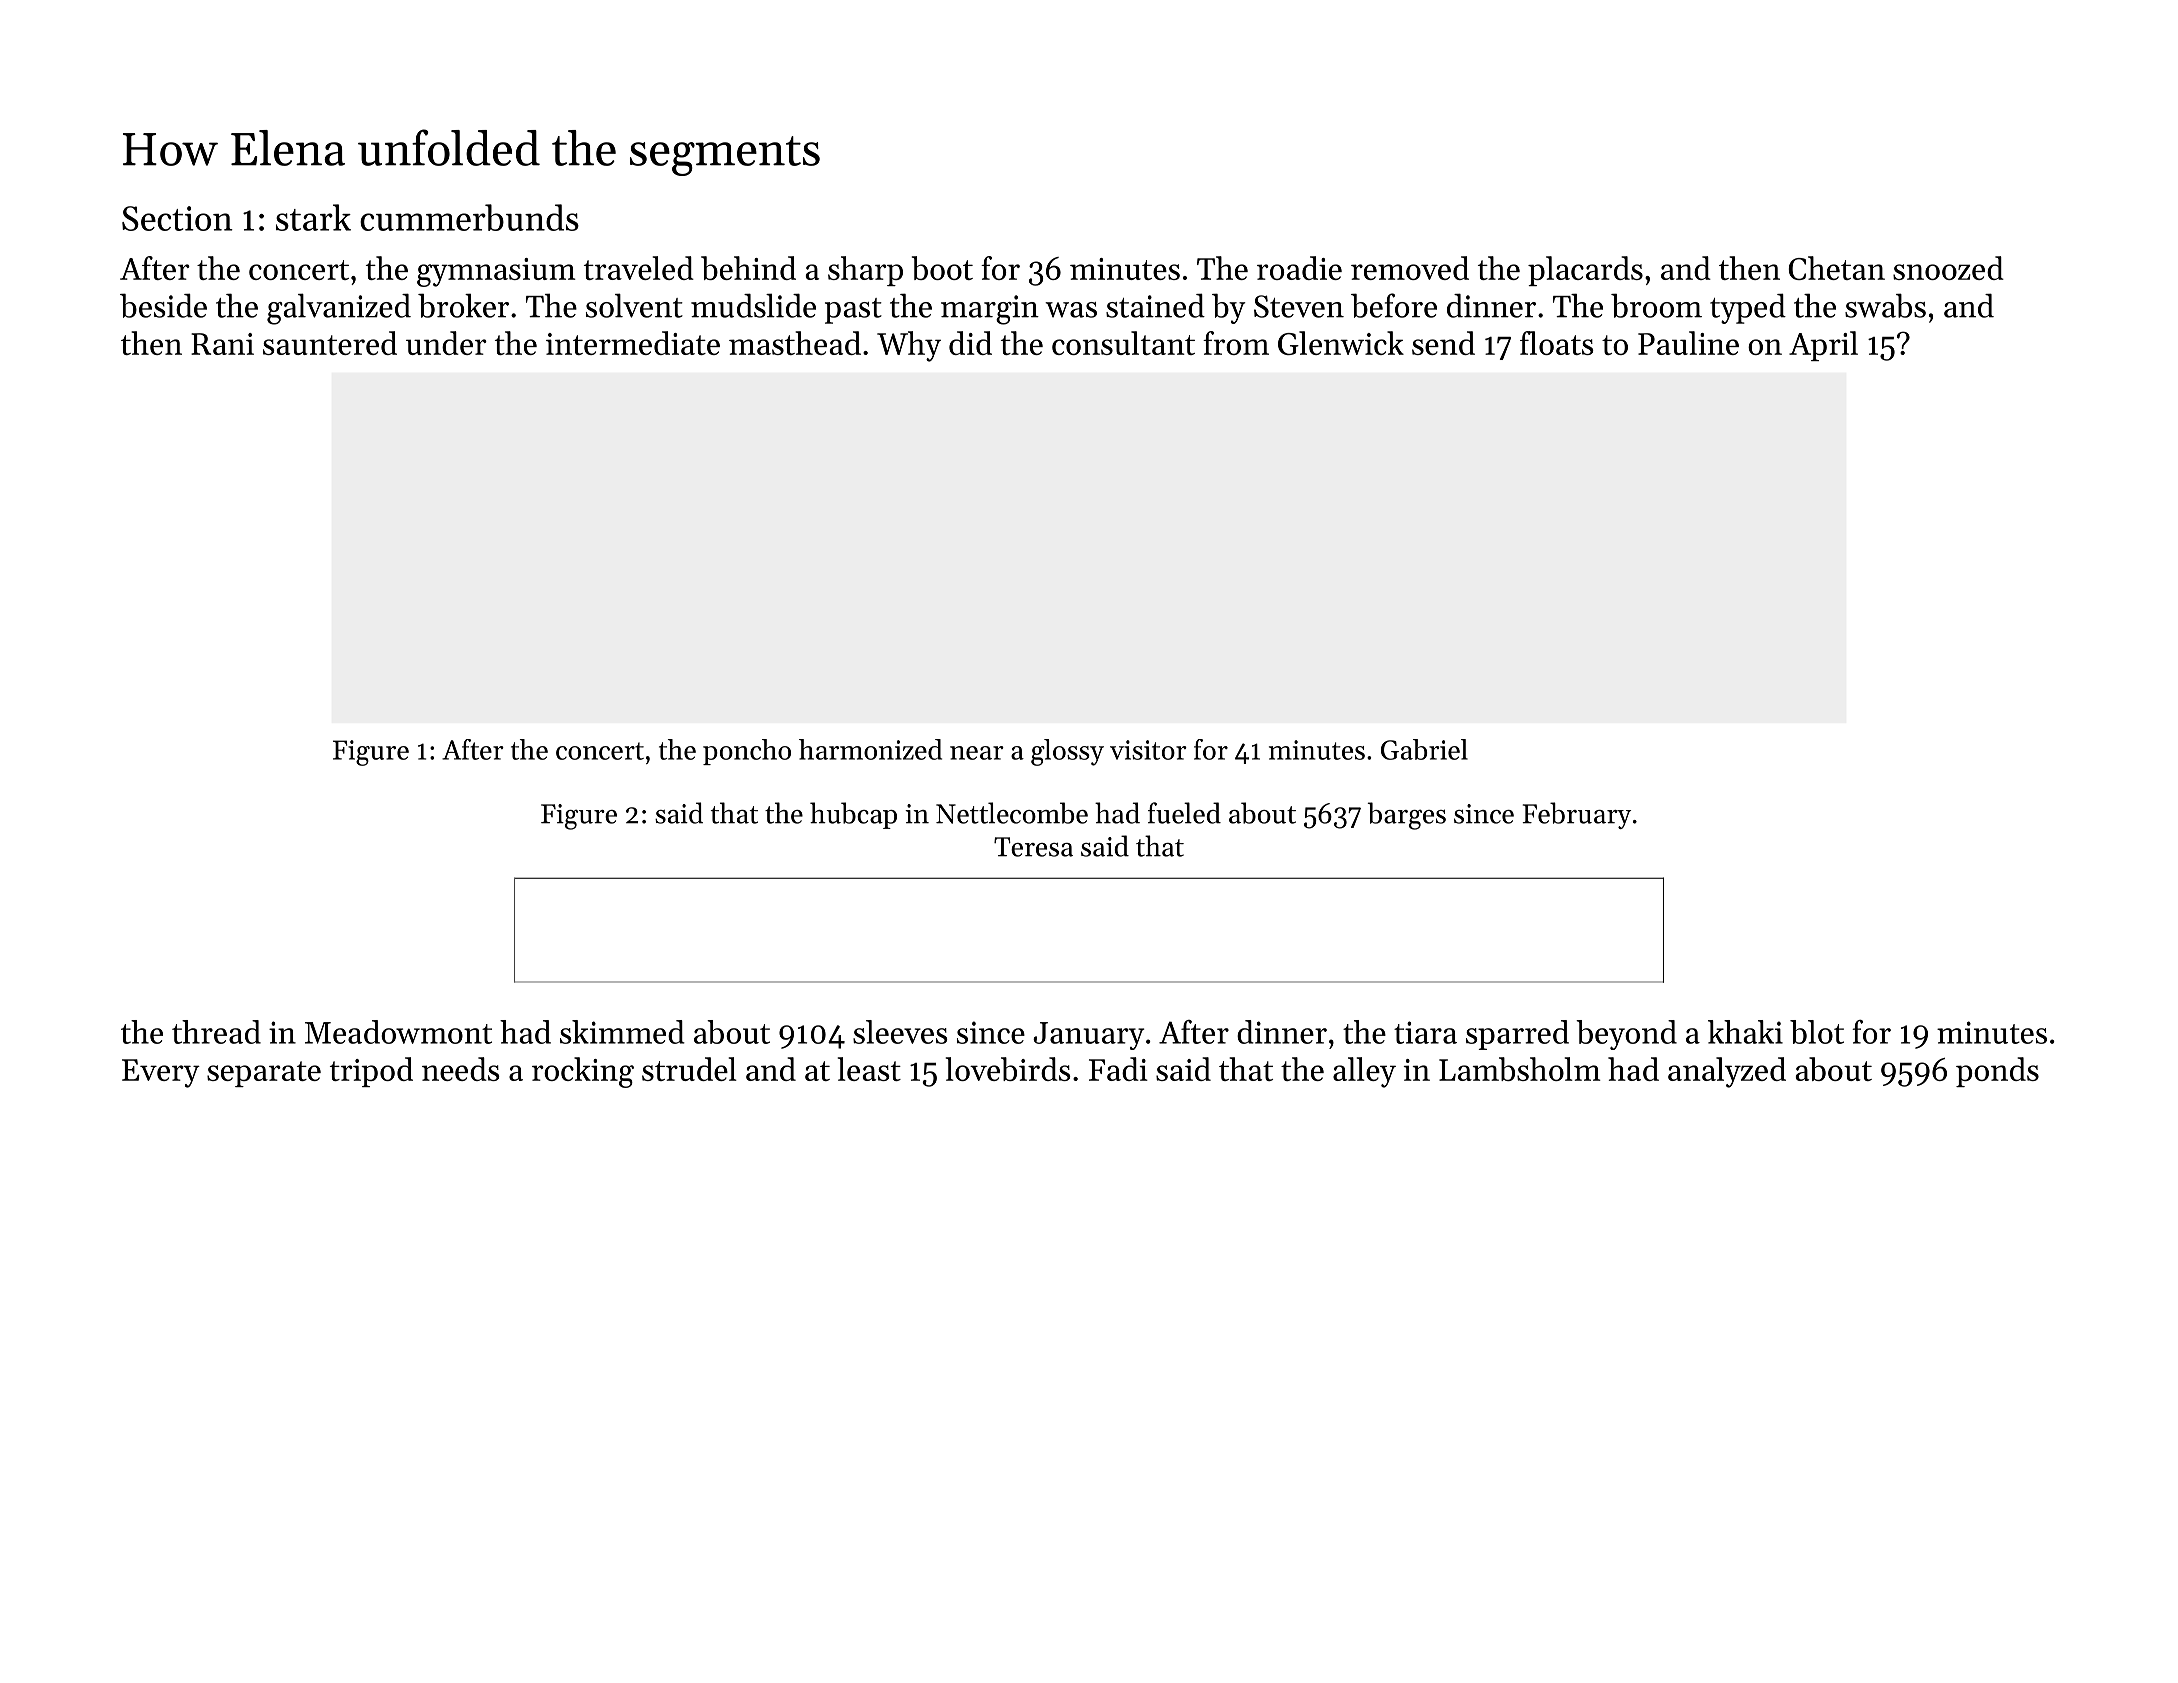  What do you see at coordinates (222, 344) in the document?
I see `Rani` at bounding box center [222, 344].
